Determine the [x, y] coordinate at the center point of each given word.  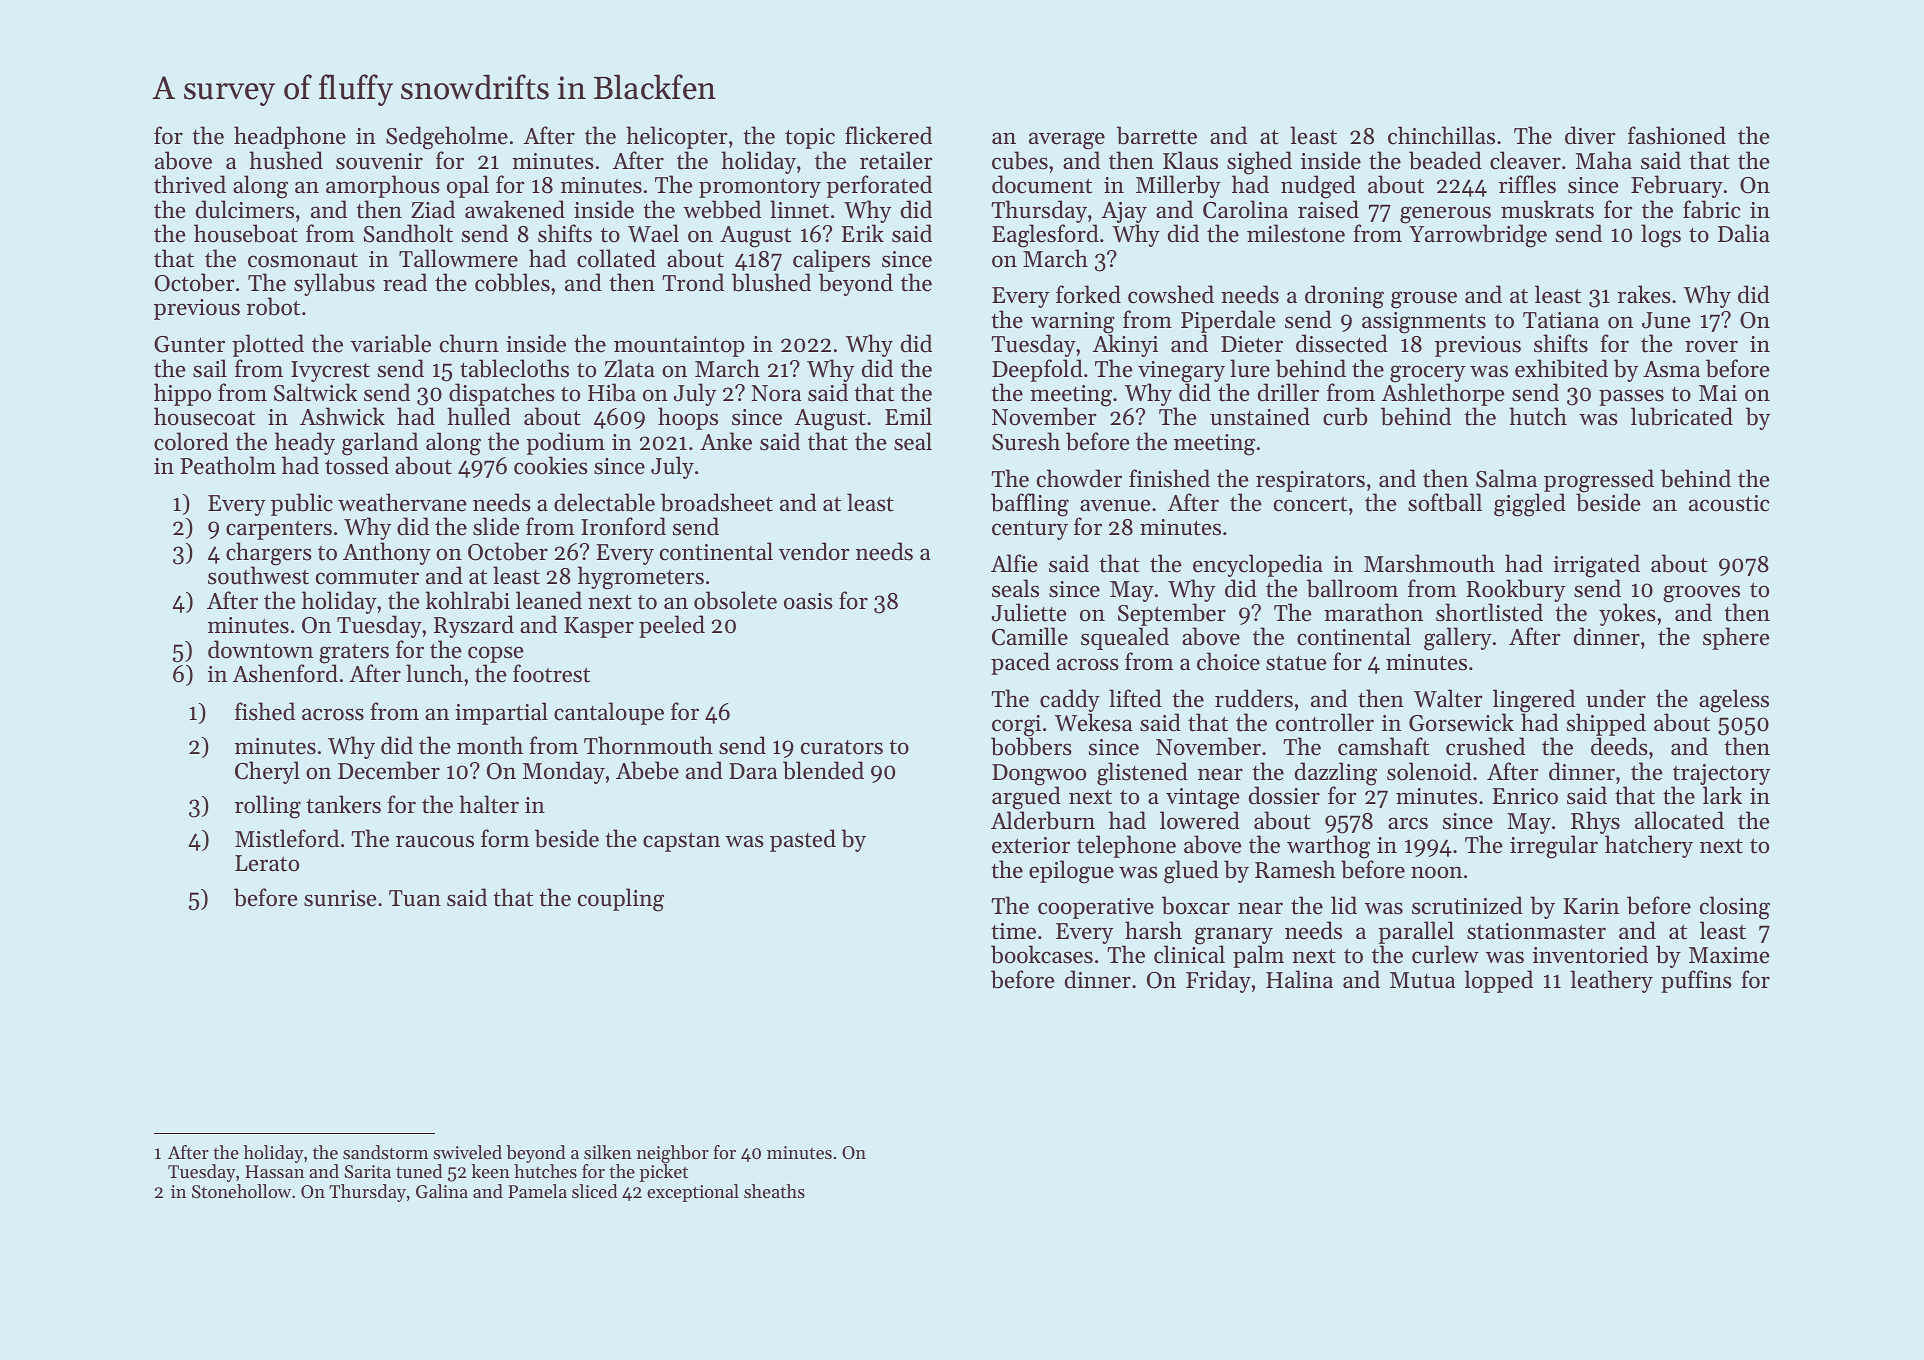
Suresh [1026, 441]
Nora [776, 393]
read [405, 282]
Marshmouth [1429, 563]
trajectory [1721, 774]
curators [842, 747]
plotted [268, 345]
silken [608, 1152]
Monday [564, 772]
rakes [1644, 294]
